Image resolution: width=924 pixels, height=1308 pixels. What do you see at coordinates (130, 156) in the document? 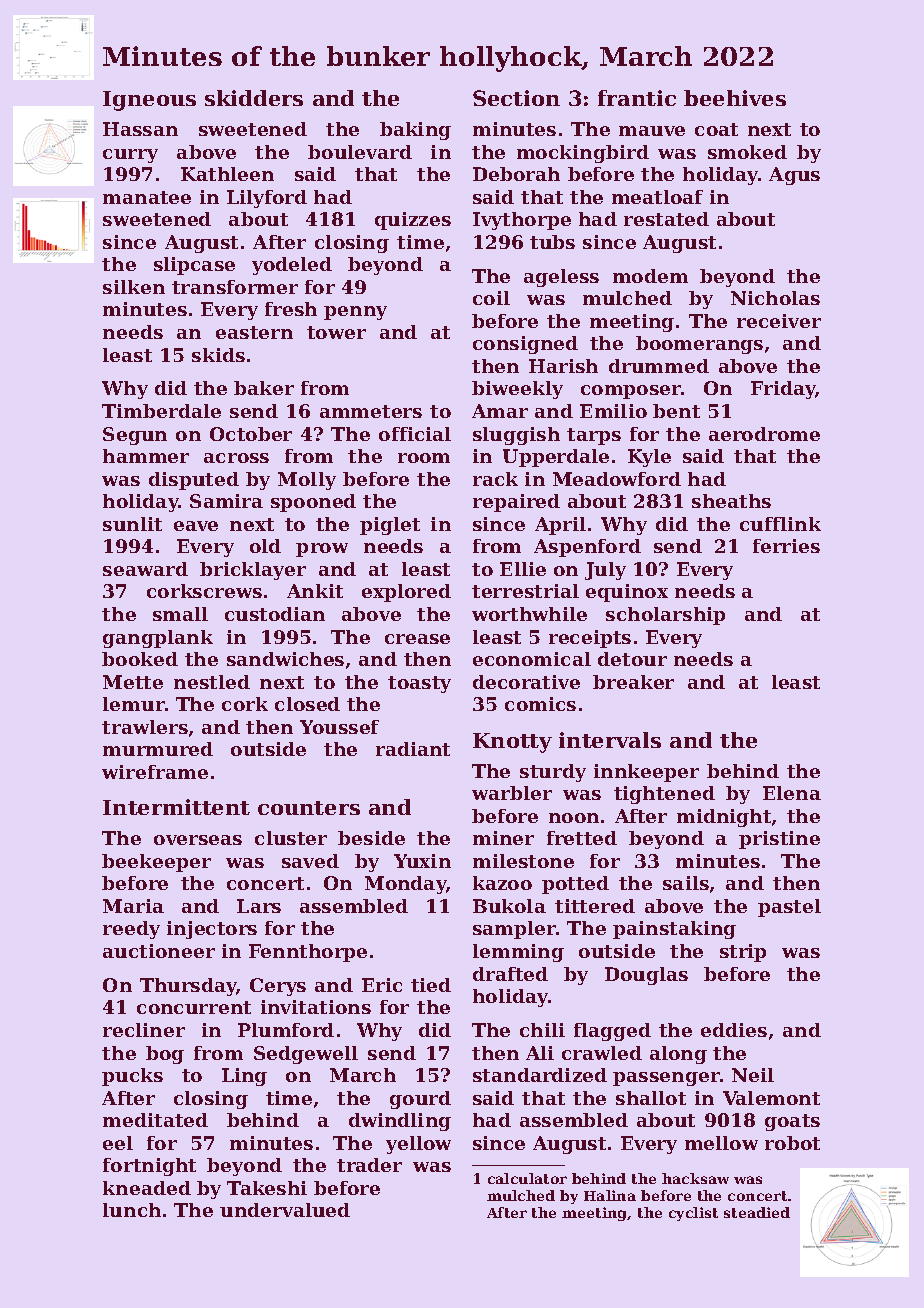
I see `curry` at bounding box center [130, 156].
